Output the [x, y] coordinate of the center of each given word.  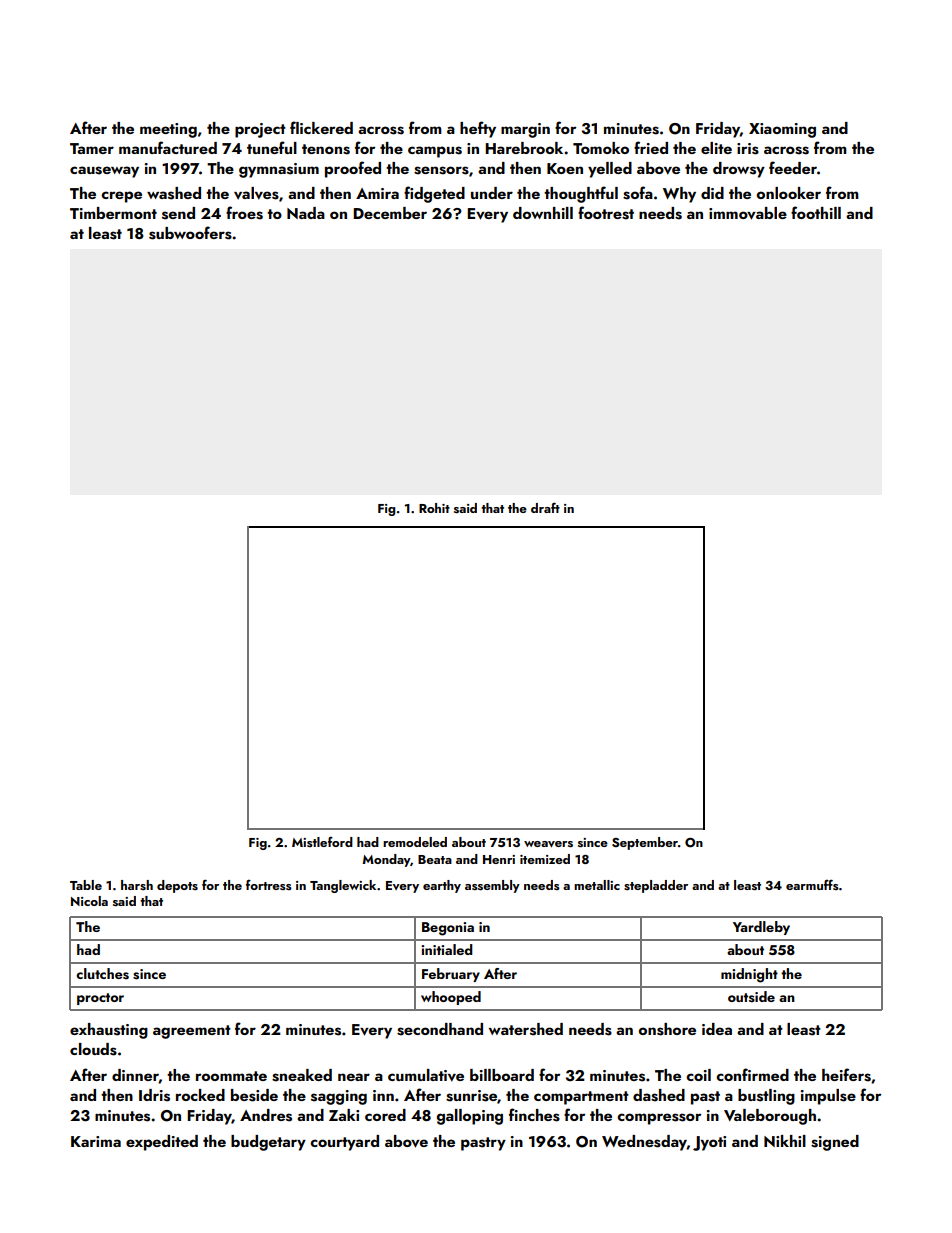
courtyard [344, 1143]
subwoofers [190, 233]
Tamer [92, 148]
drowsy [739, 170]
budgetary [268, 1143]
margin [525, 130]
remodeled [415, 842]
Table [86, 885]
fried [651, 147]
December [390, 213]
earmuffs [812, 884]
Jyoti [709, 1143]
